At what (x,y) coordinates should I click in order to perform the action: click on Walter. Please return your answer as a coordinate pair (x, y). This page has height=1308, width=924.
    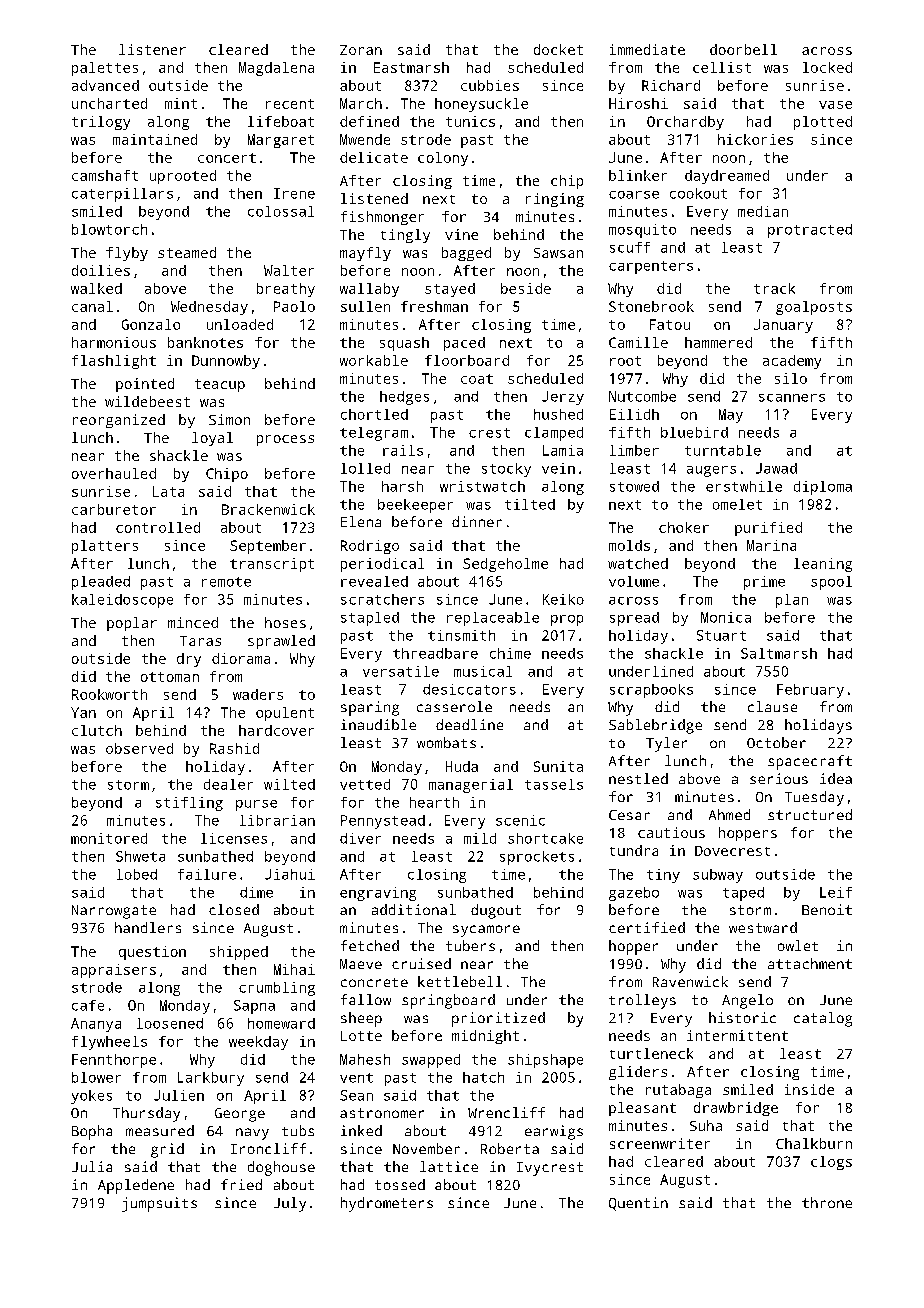
    Looking at the image, I should click on (289, 270).
